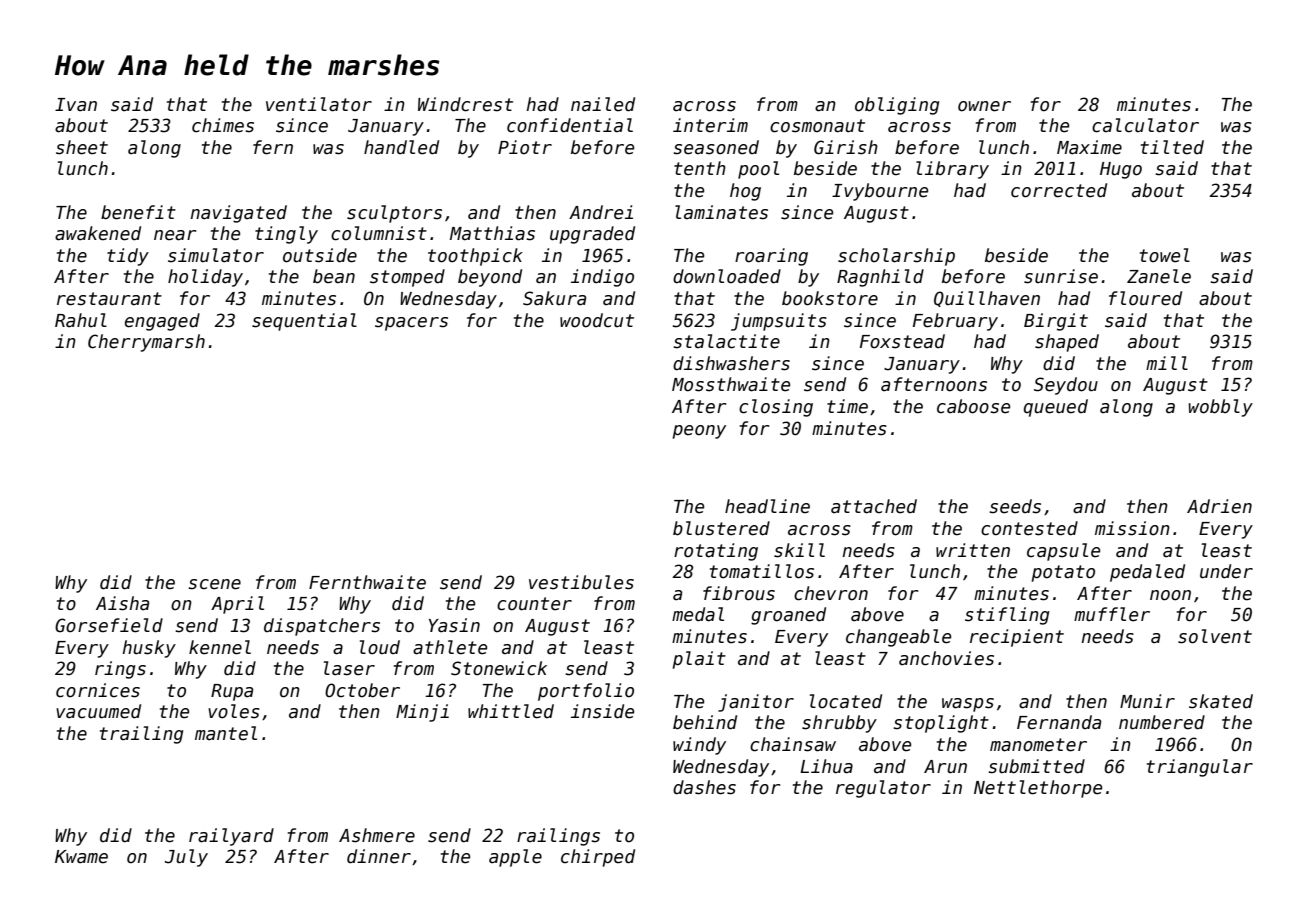  What do you see at coordinates (598, 858) in the document?
I see `chirped` at bounding box center [598, 858].
